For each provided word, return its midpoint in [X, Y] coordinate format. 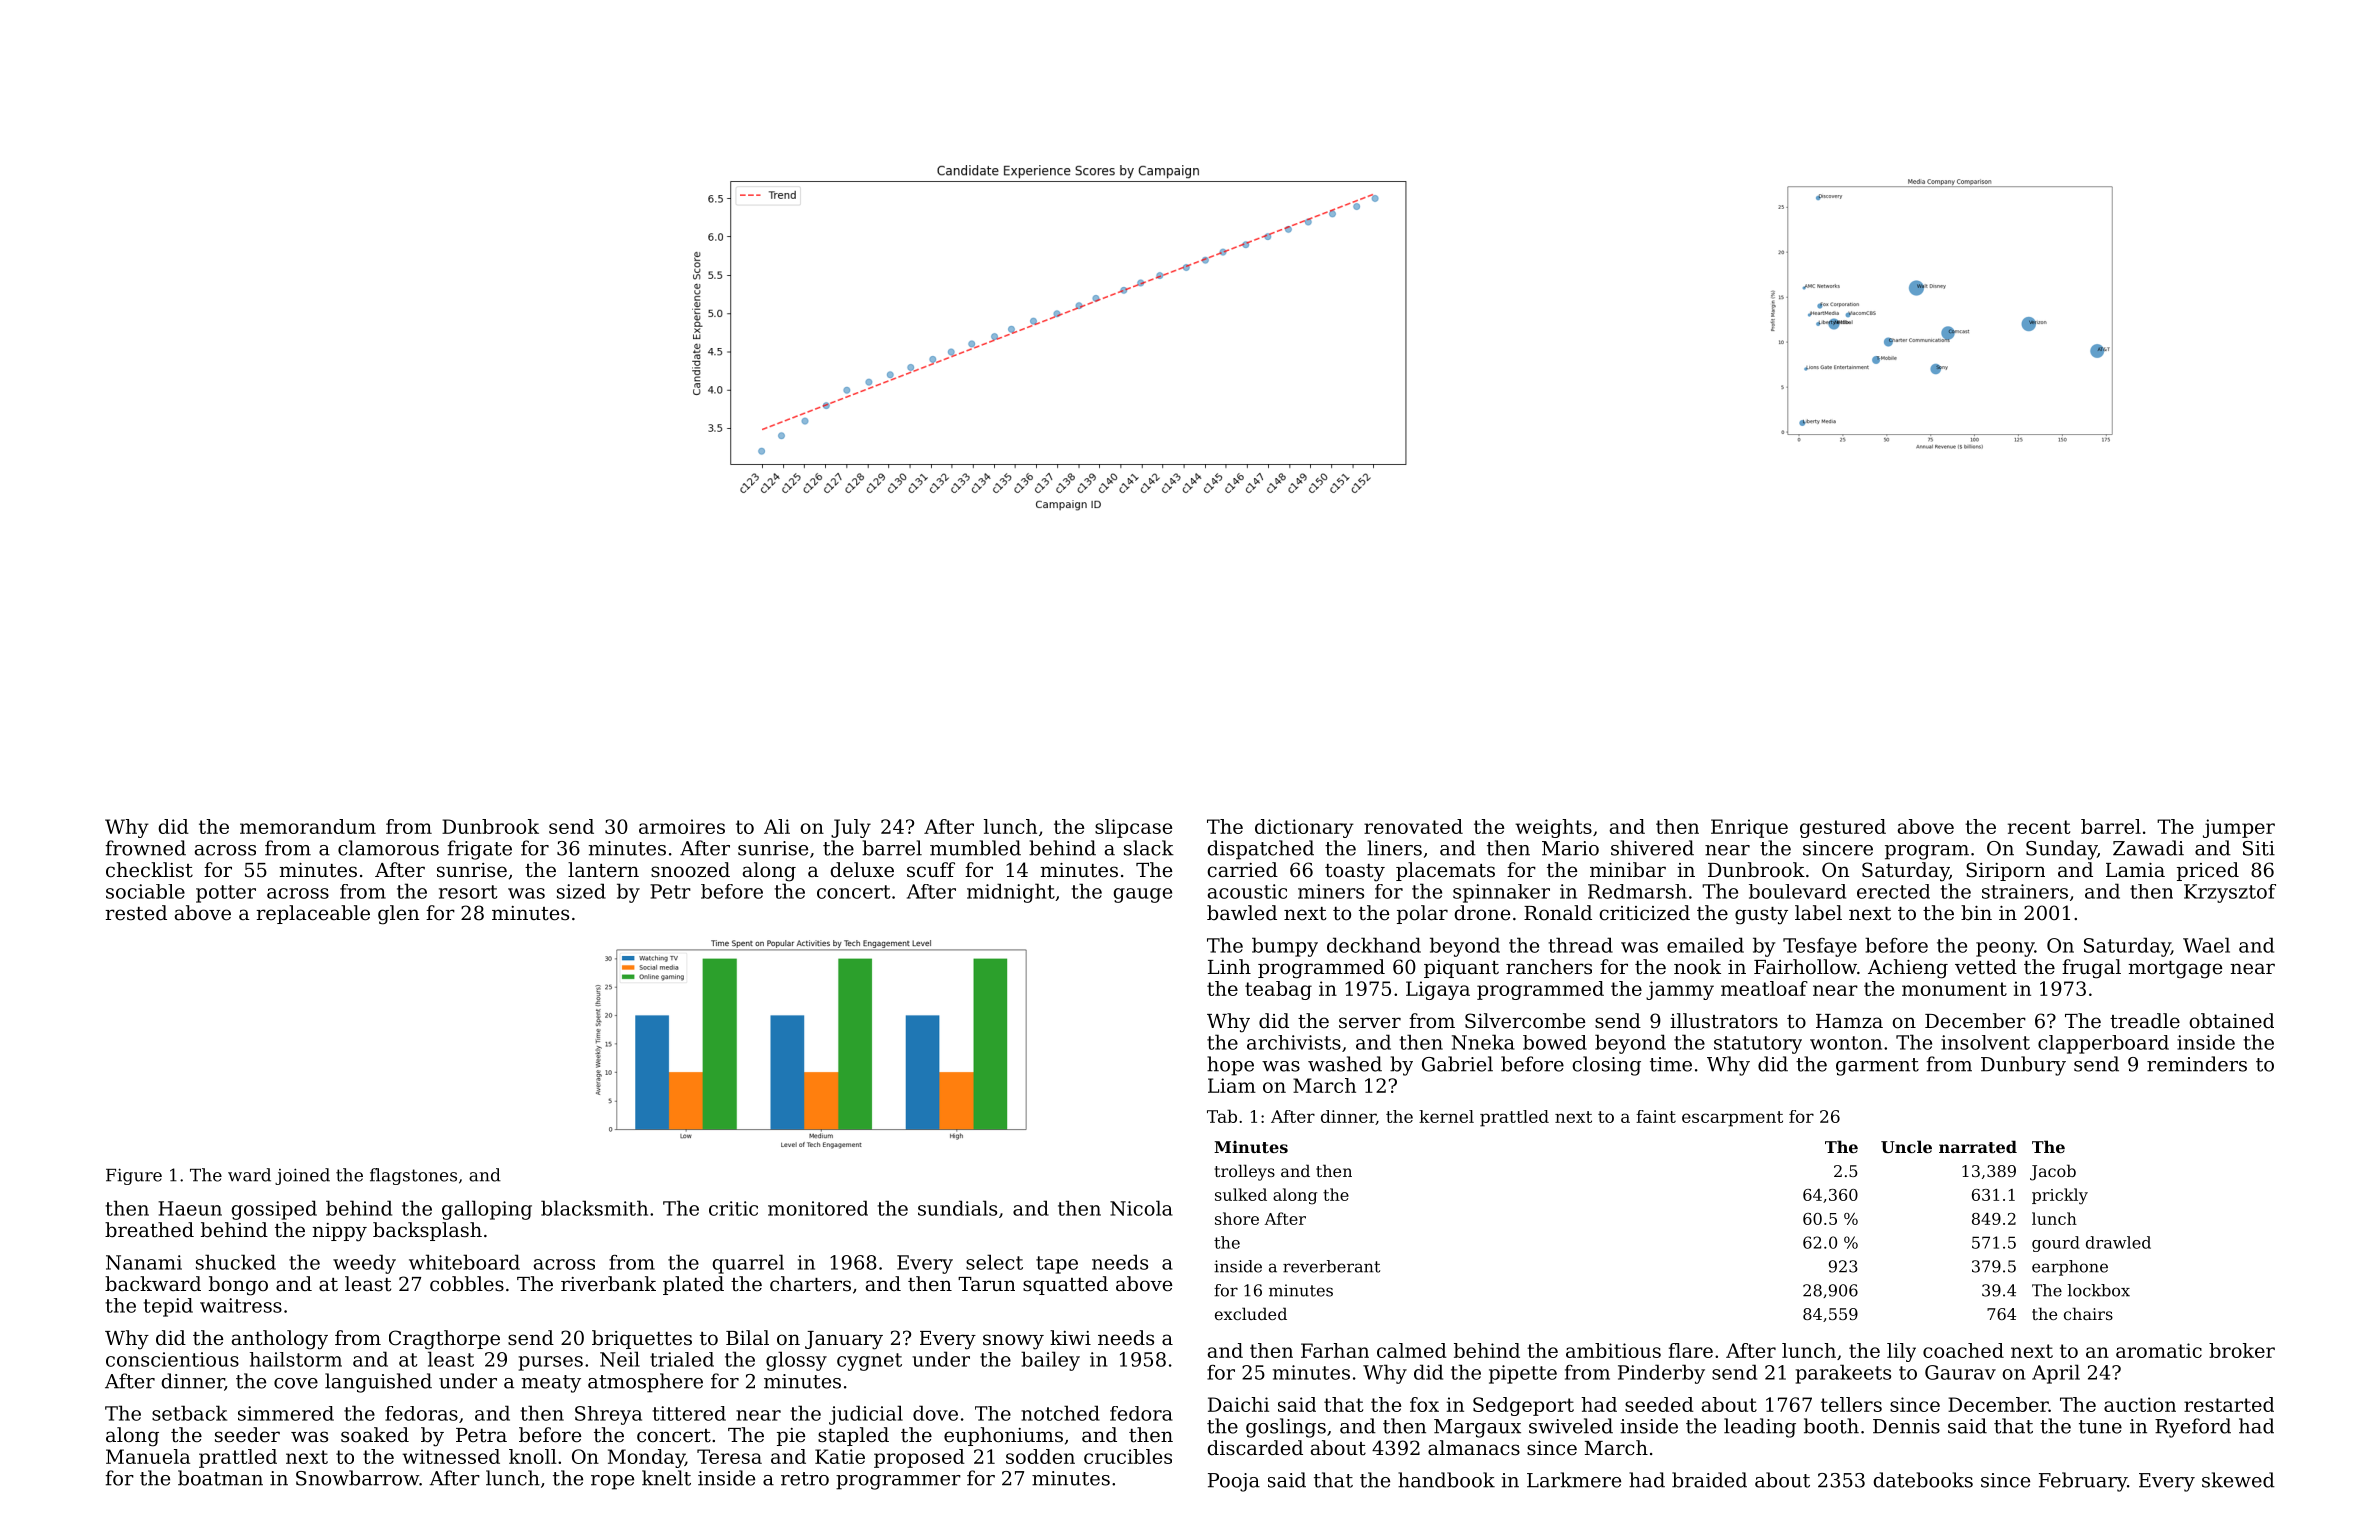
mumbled [975, 848]
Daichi [1238, 1404]
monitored [818, 1208]
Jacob [2053, 1172]
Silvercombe [1525, 1021]
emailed [1705, 945]
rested [136, 913]
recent [2039, 827]
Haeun [190, 1208]
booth [1831, 1426]
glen [398, 915]
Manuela [148, 1456]
